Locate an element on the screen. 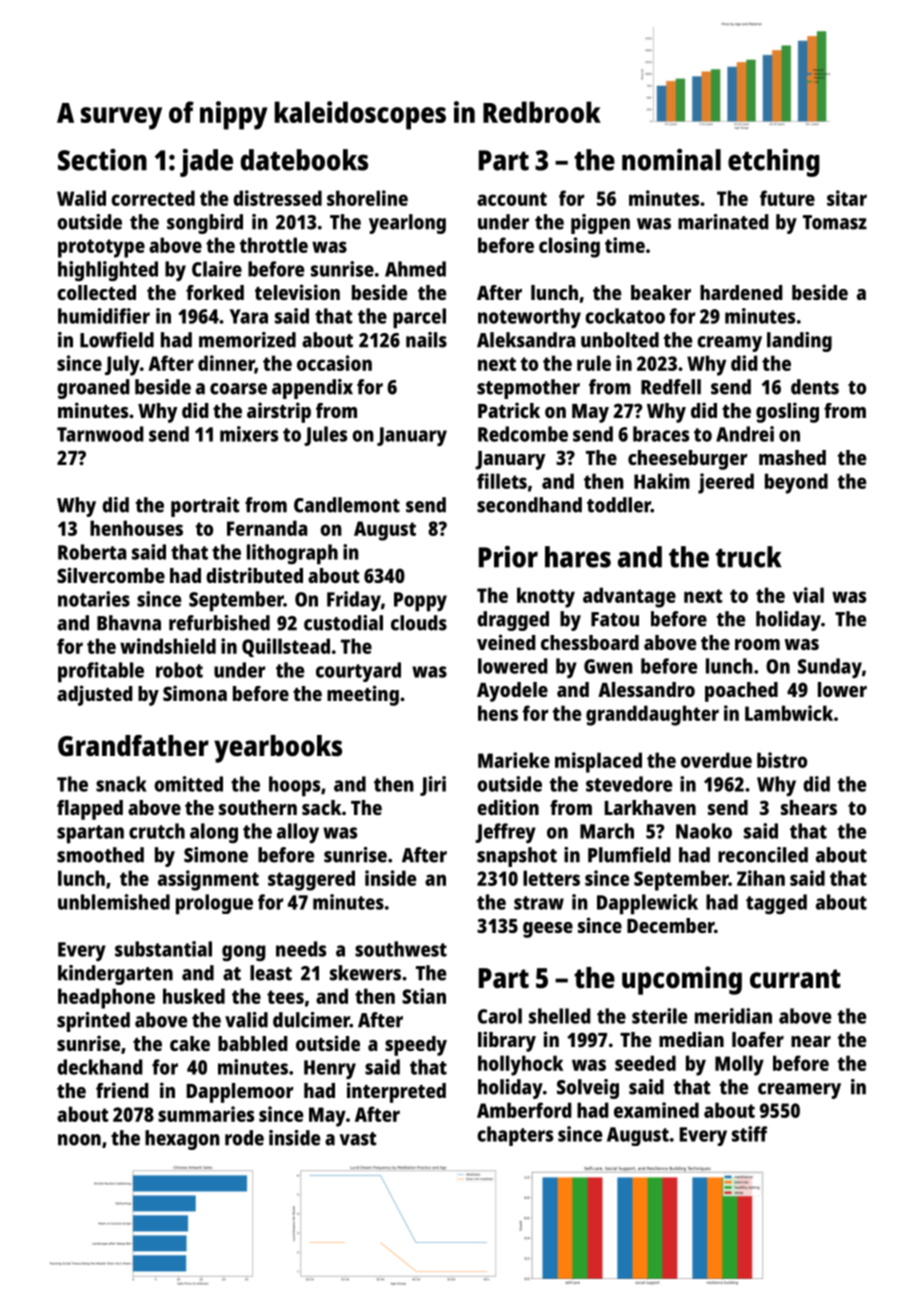 This screenshot has width=924, height=1311. Jules is located at coordinates (325, 436).
